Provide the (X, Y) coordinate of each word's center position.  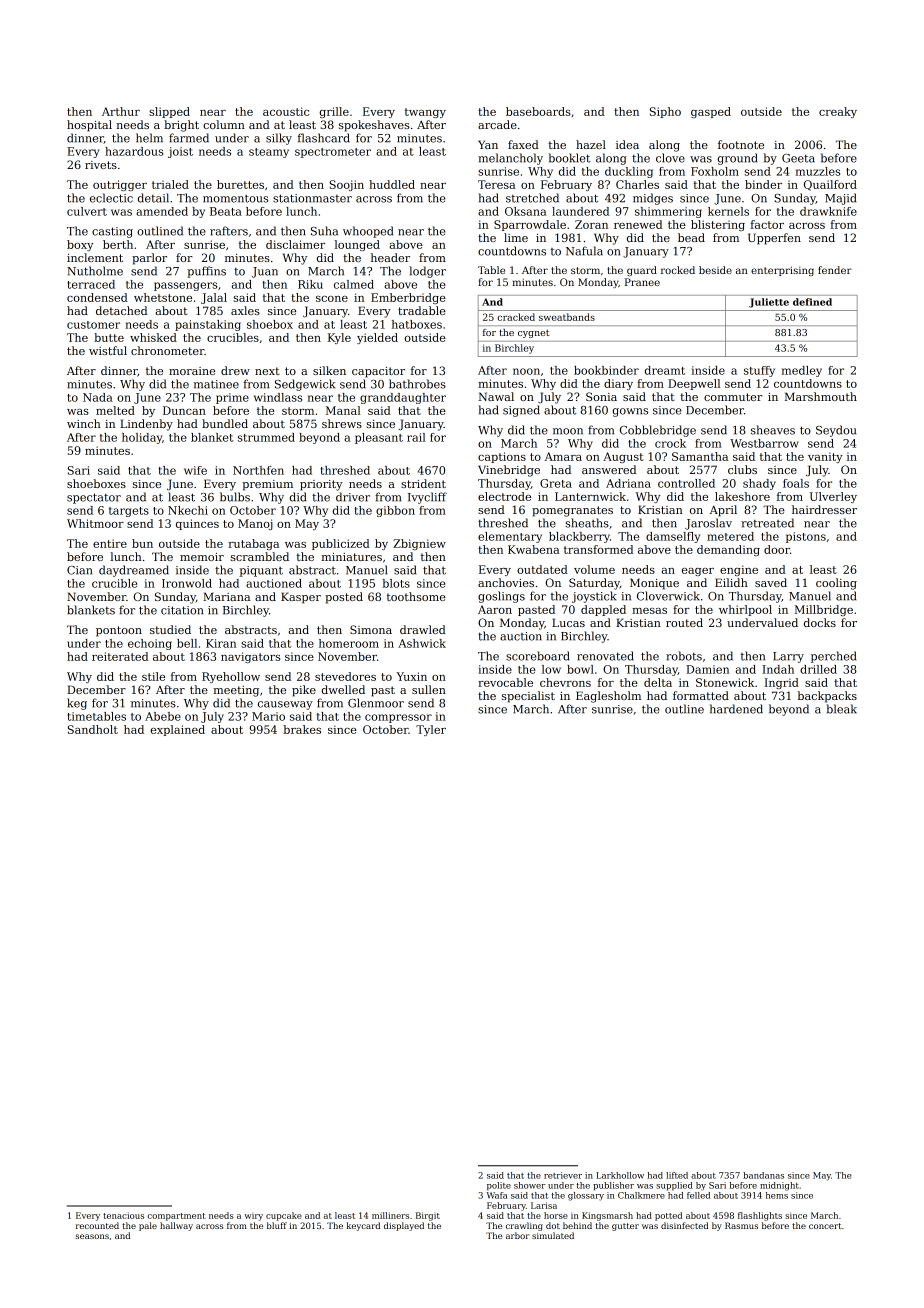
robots (684, 656)
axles (245, 310)
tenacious (123, 1215)
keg (77, 704)
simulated (553, 1235)
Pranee (642, 282)
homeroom (349, 643)
